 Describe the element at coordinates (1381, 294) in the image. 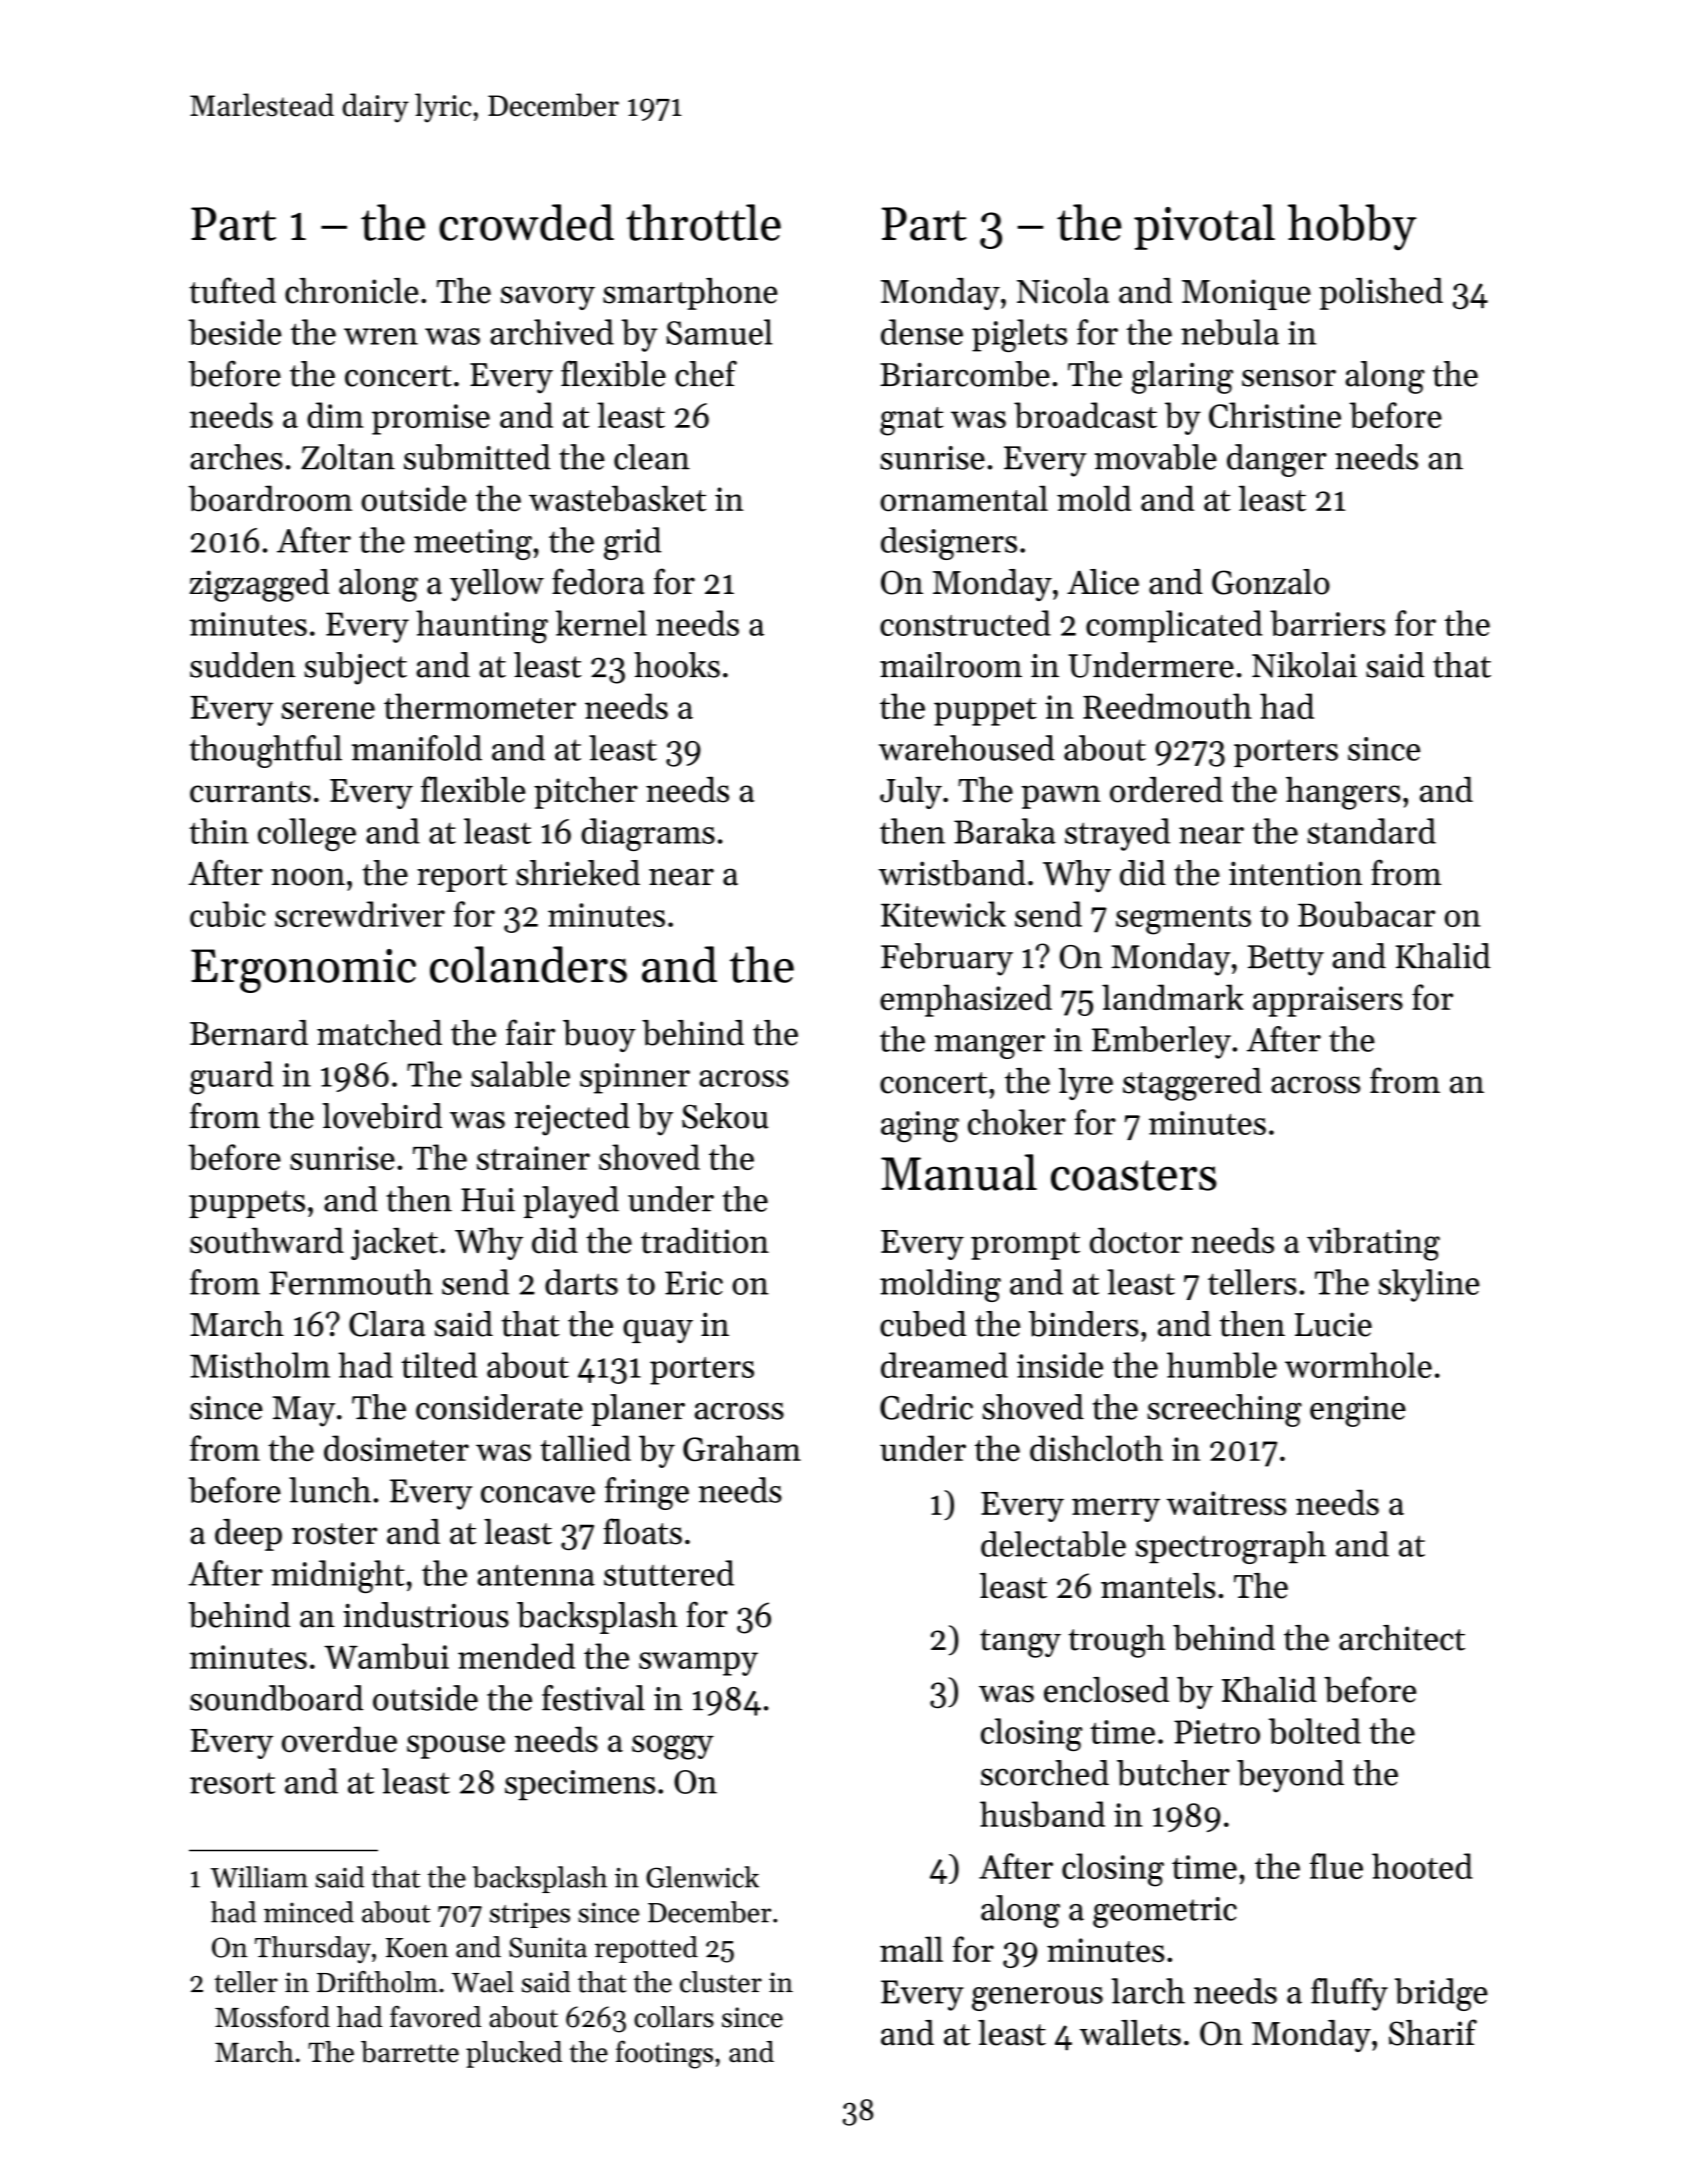

I see `polished` at that location.
